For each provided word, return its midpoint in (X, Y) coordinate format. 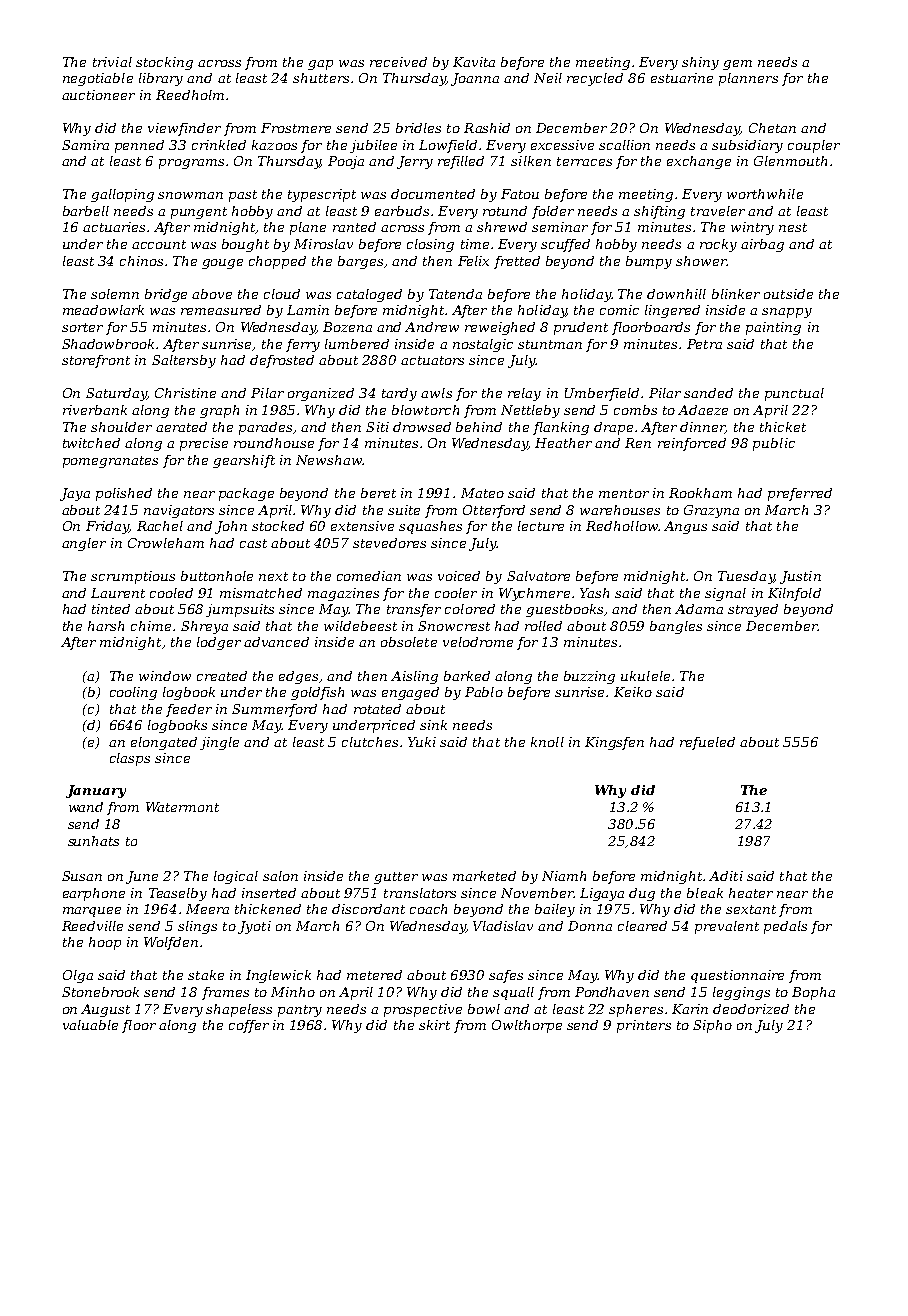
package (246, 494)
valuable (90, 1025)
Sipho (712, 1026)
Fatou (520, 194)
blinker (736, 294)
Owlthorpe (527, 1026)
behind (479, 427)
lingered (672, 311)
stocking (164, 63)
